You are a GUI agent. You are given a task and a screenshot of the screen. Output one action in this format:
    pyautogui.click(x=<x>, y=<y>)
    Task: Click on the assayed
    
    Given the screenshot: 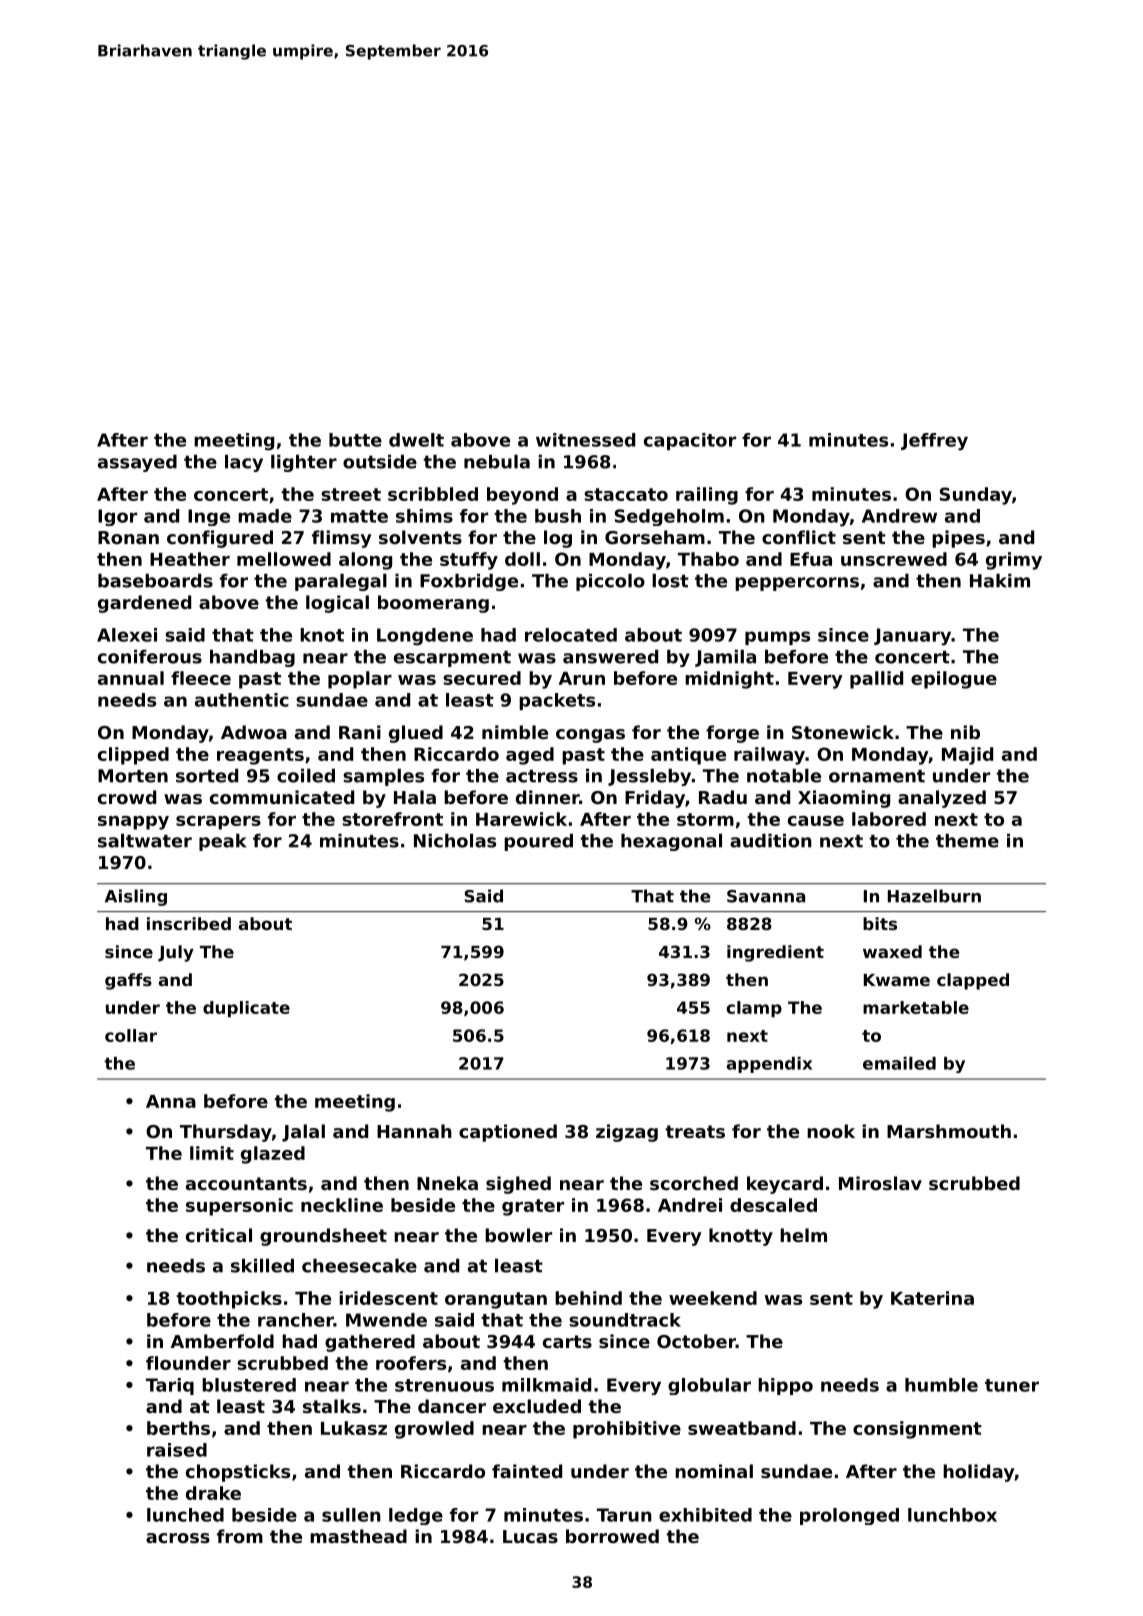 What is the action you would take?
    pyautogui.click(x=137, y=463)
